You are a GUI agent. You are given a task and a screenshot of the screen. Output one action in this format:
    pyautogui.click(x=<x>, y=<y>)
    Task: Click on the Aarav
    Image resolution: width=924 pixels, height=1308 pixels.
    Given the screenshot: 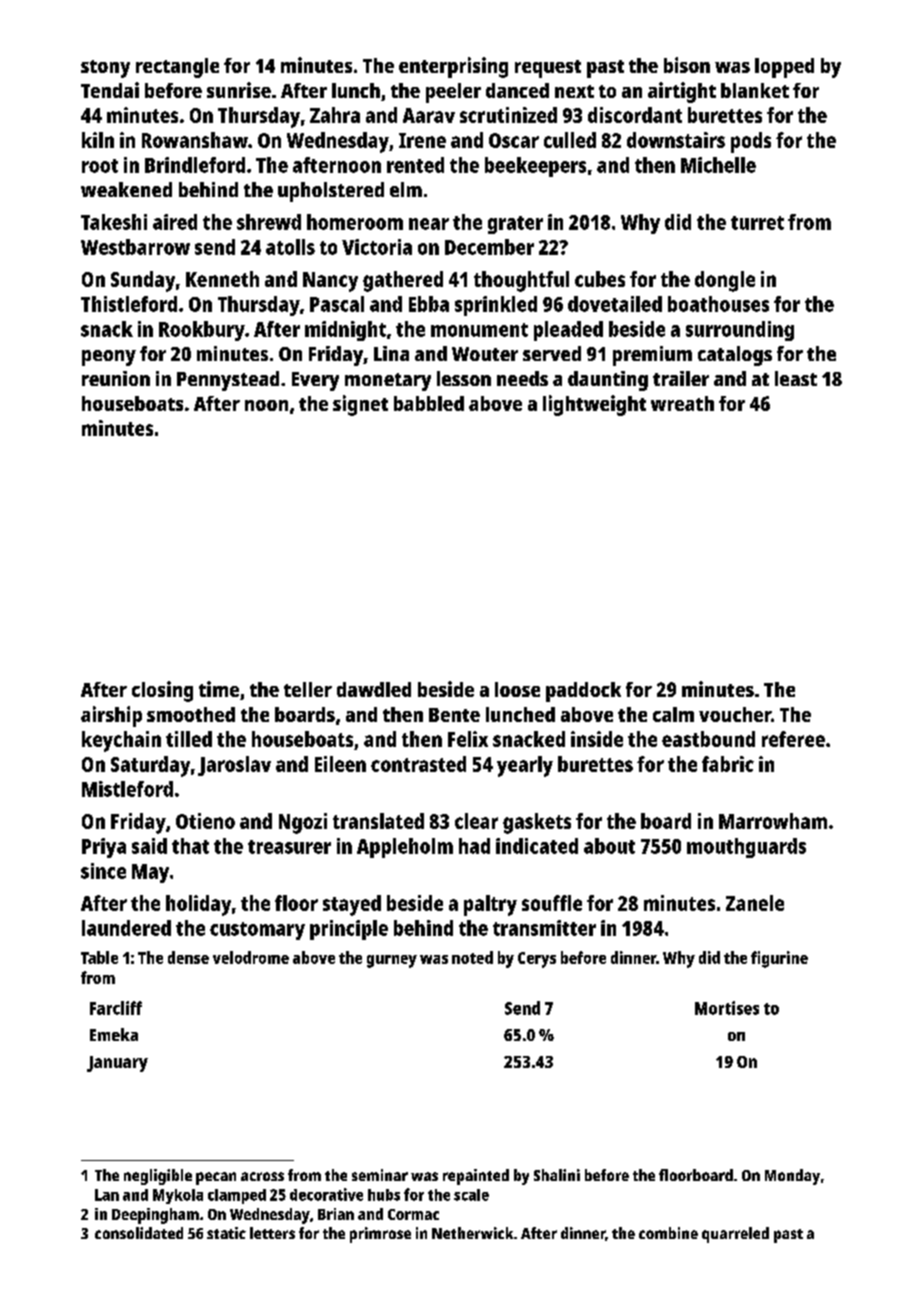 What is the action you would take?
    pyautogui.click(x=429, y=115)
